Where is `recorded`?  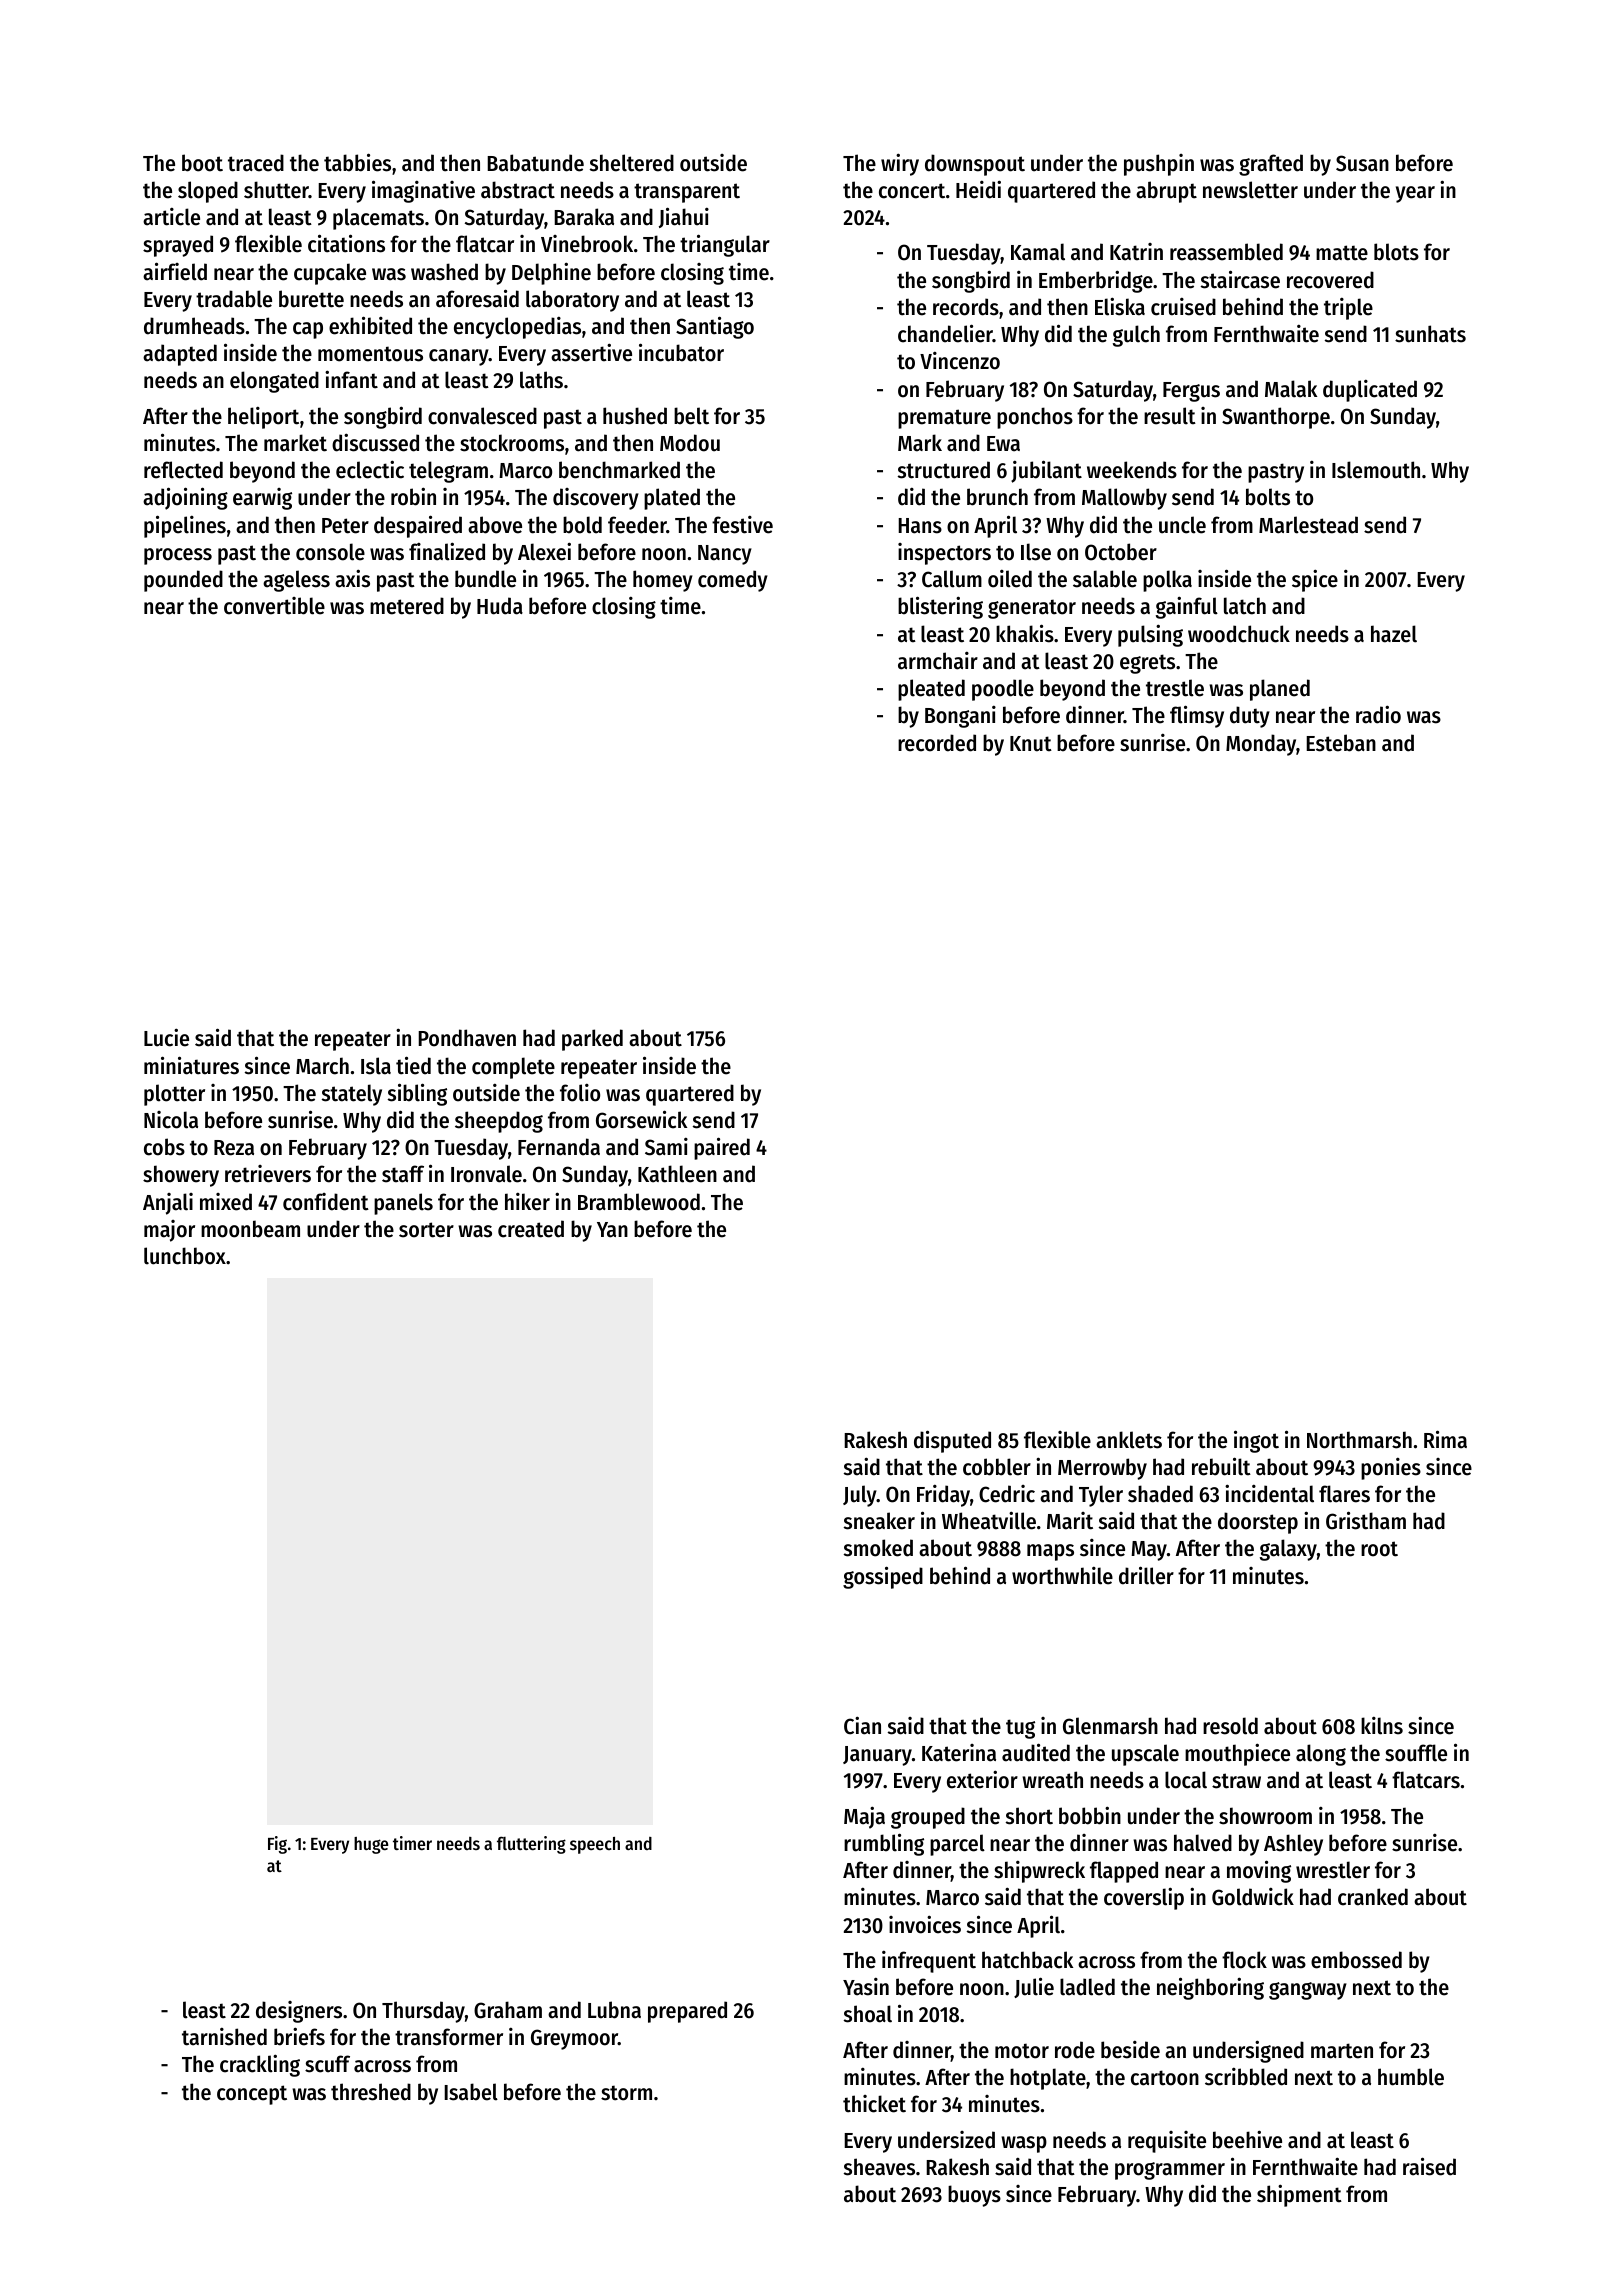 recorded is located at coordinates (937, 743).
